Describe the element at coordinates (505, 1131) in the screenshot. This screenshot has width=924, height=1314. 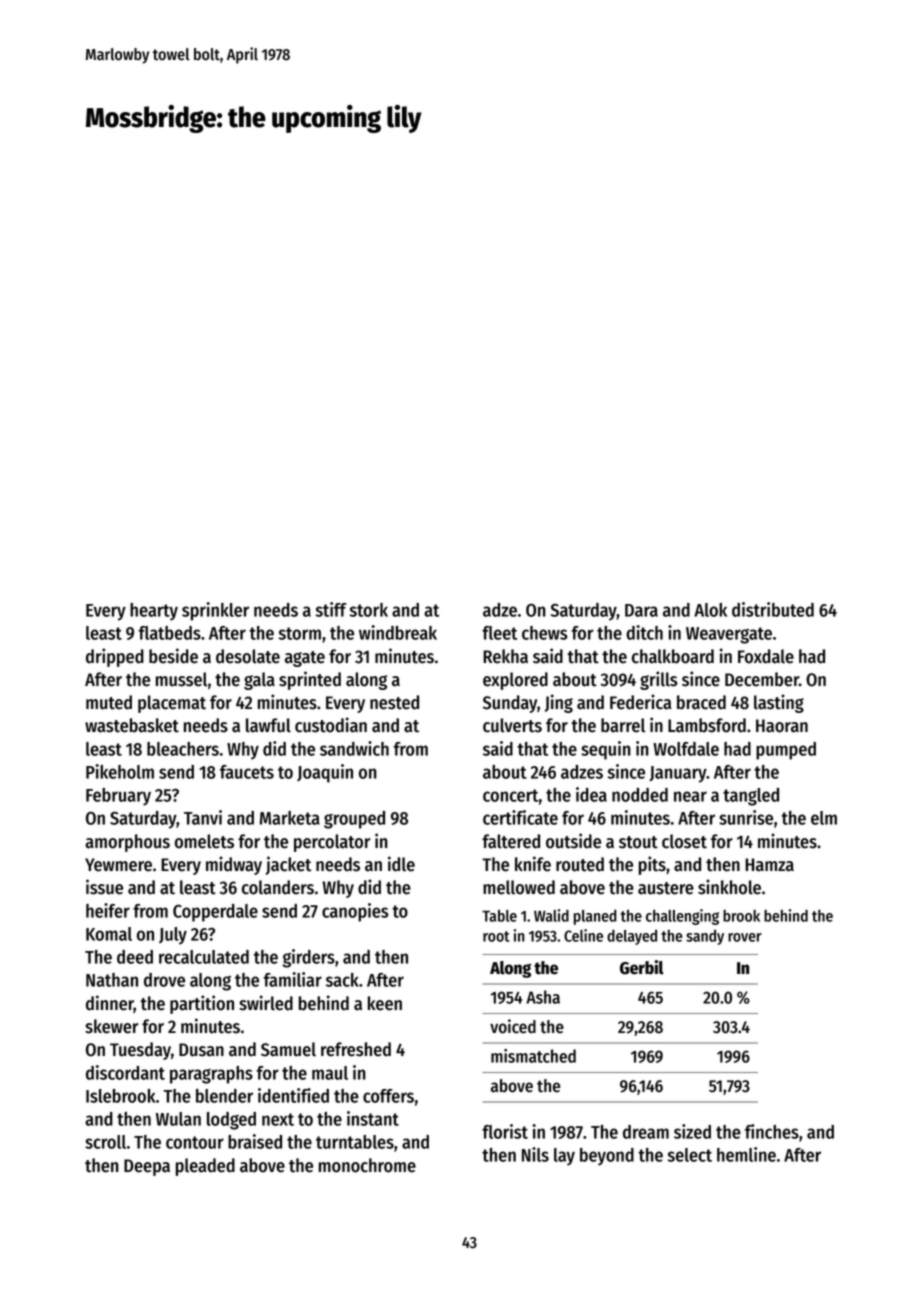
I see `florist` at that location.
